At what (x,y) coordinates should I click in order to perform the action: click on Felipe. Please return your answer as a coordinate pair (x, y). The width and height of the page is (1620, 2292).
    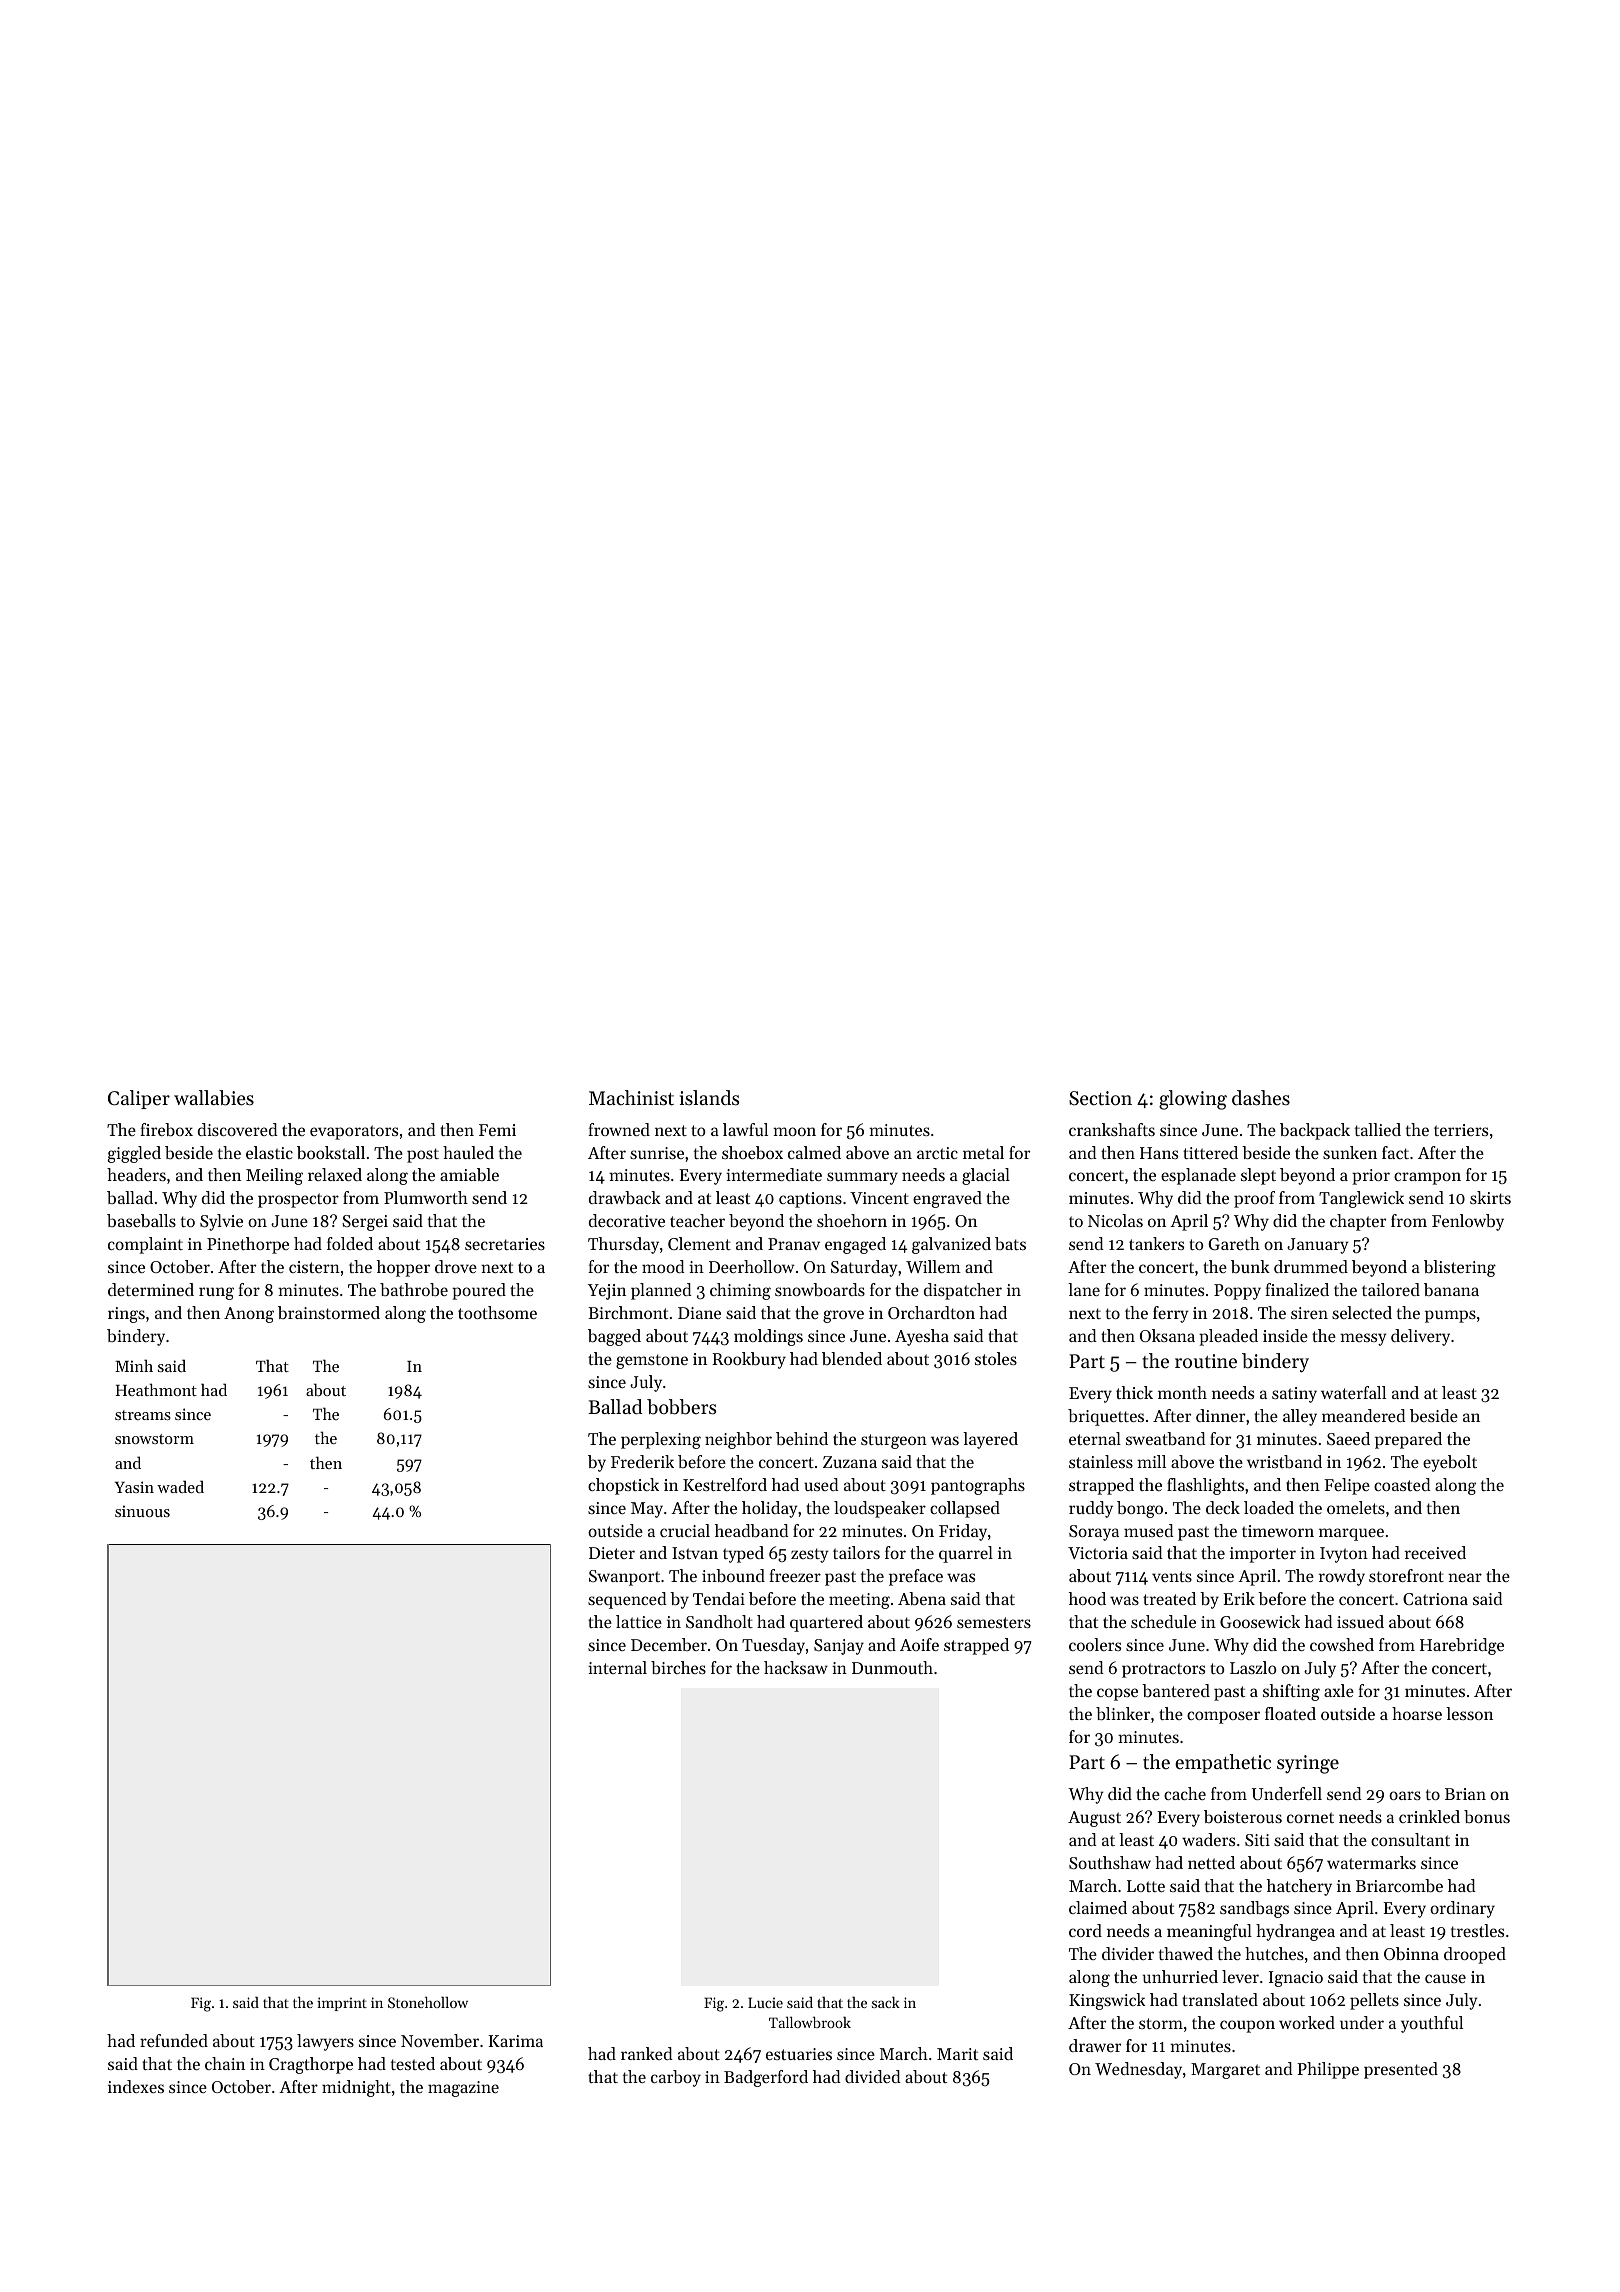
    Looking at the image, I should click on (1347, 1486).
